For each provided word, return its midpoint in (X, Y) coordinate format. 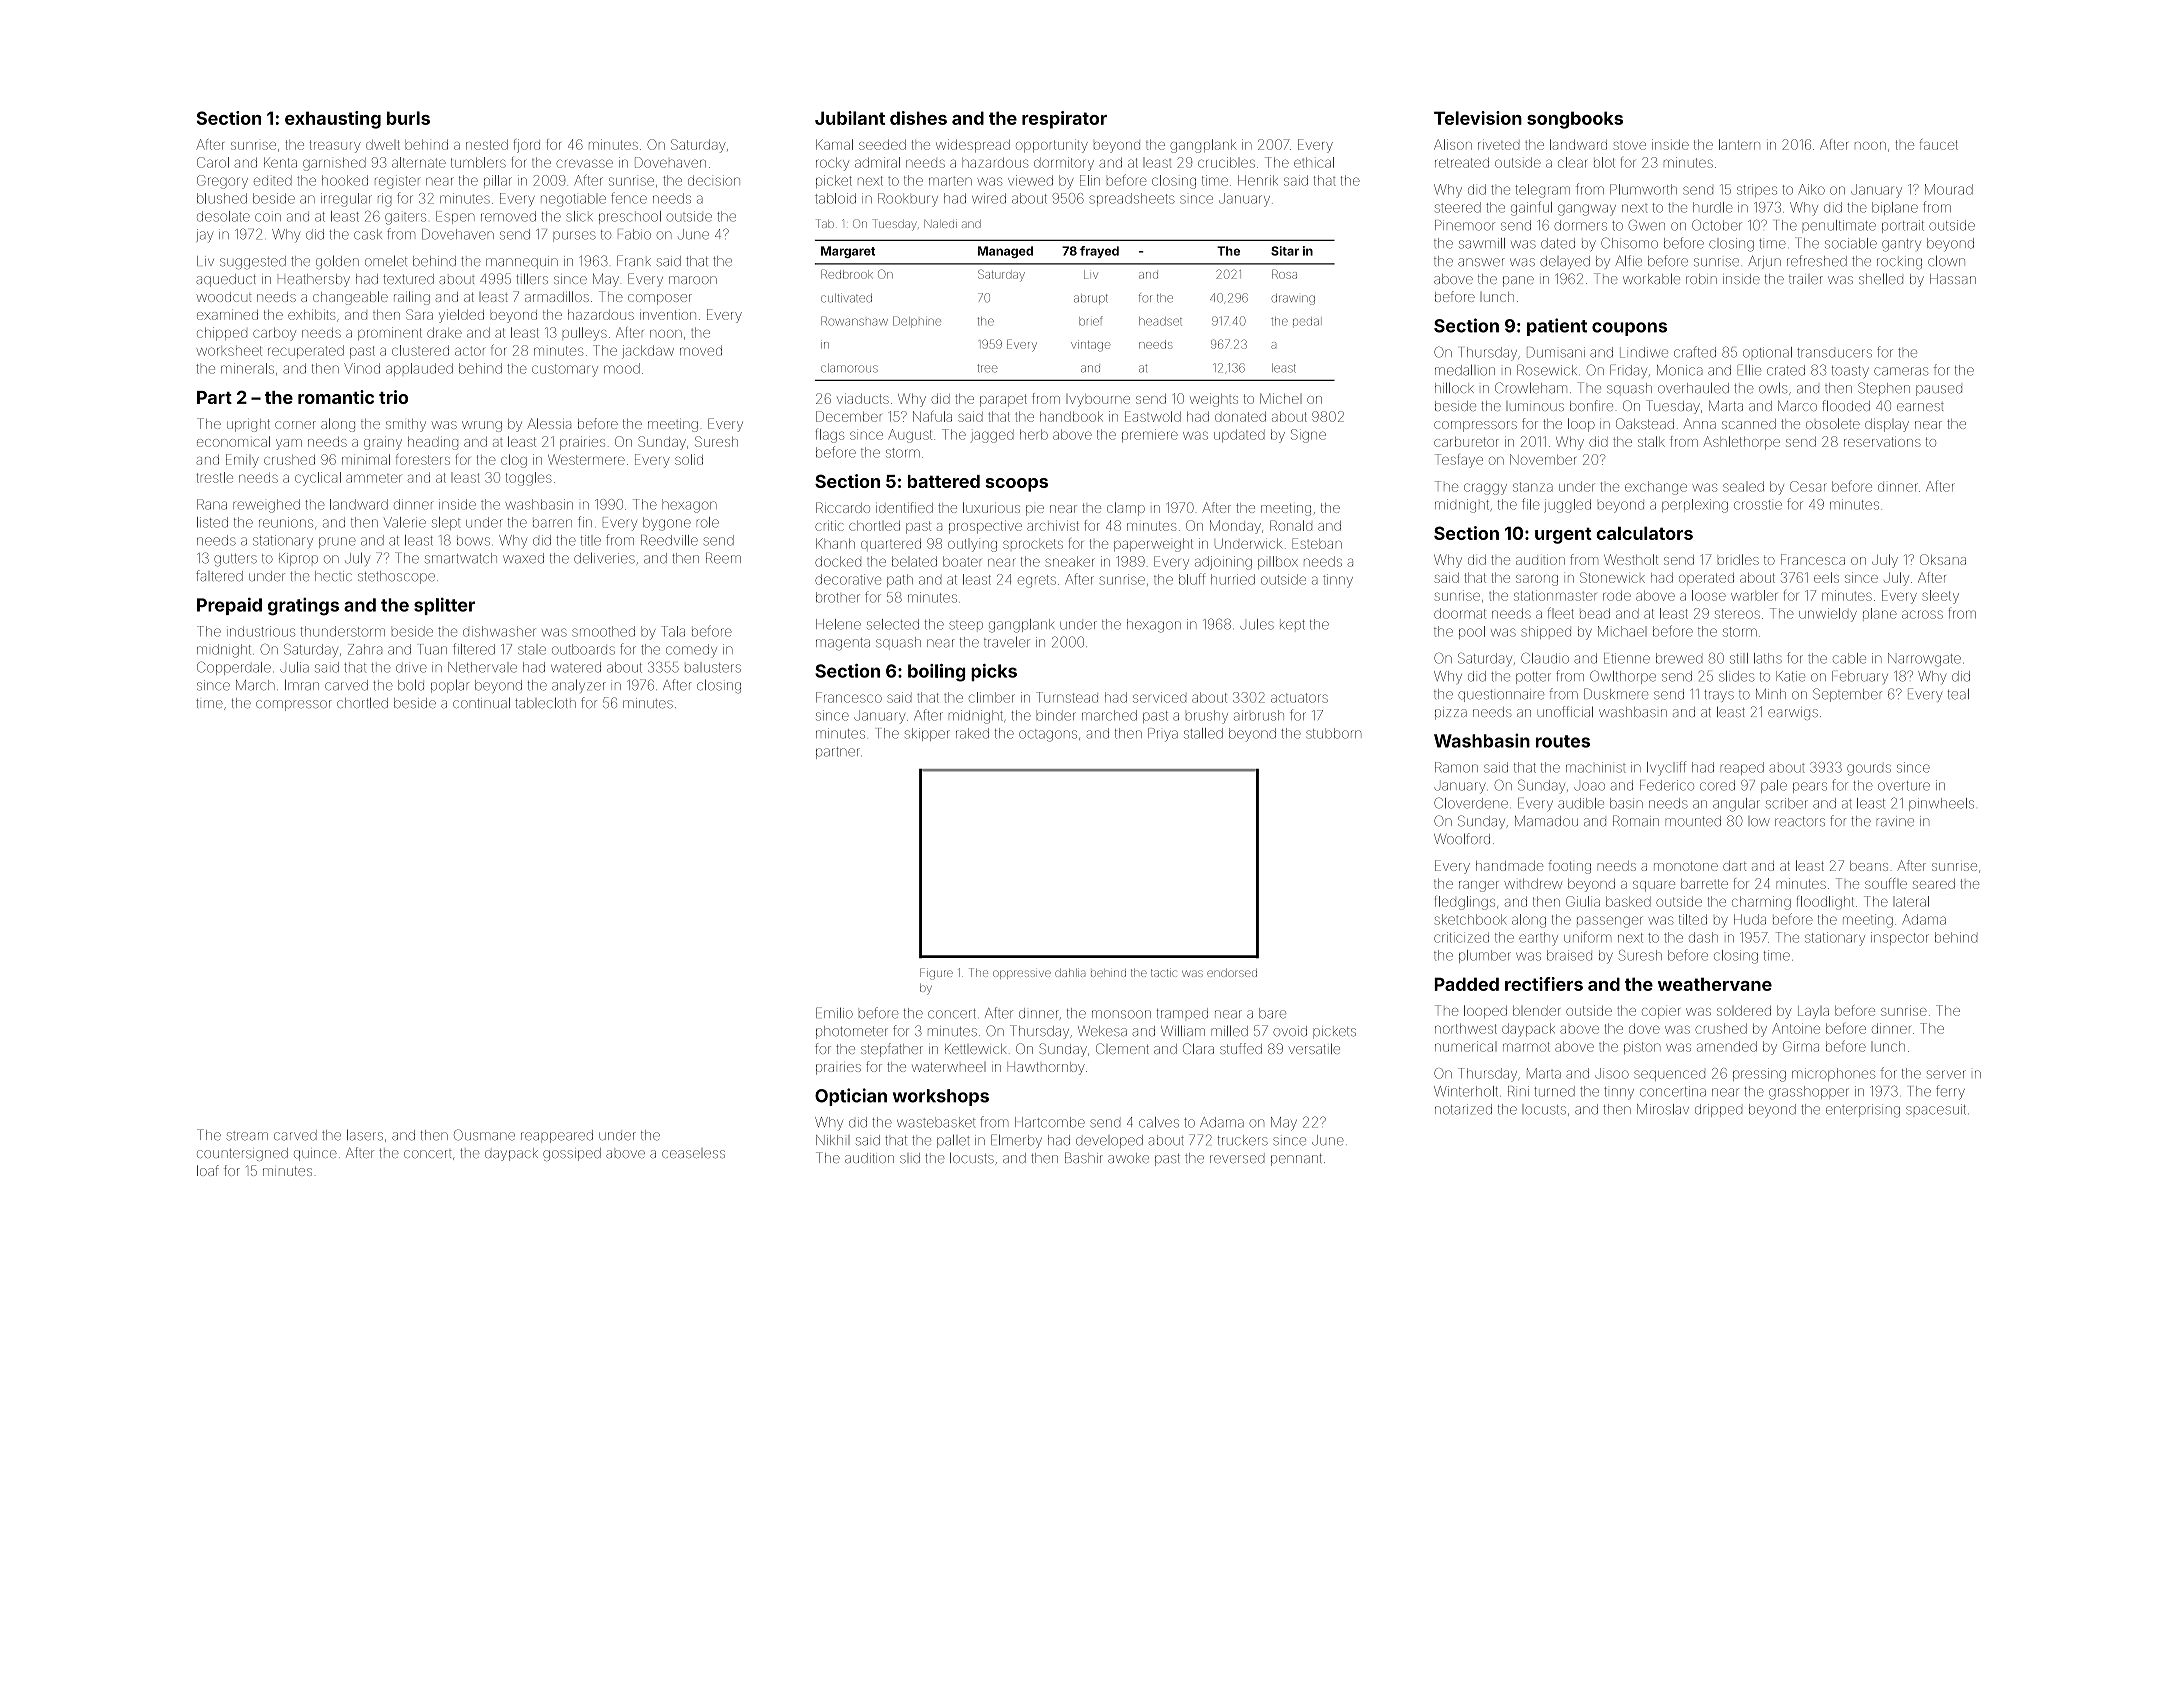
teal (1958, 694)
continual (481, 703)
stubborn (1333, 733)
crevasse (584, 163)
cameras (1901, 371)
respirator (1064, 120)
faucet (1939, 144)
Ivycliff (1666, 768)
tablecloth (545, 703)
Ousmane (484, 1135)
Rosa (1284, 274)
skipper (927, 734)
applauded (419, 369)
